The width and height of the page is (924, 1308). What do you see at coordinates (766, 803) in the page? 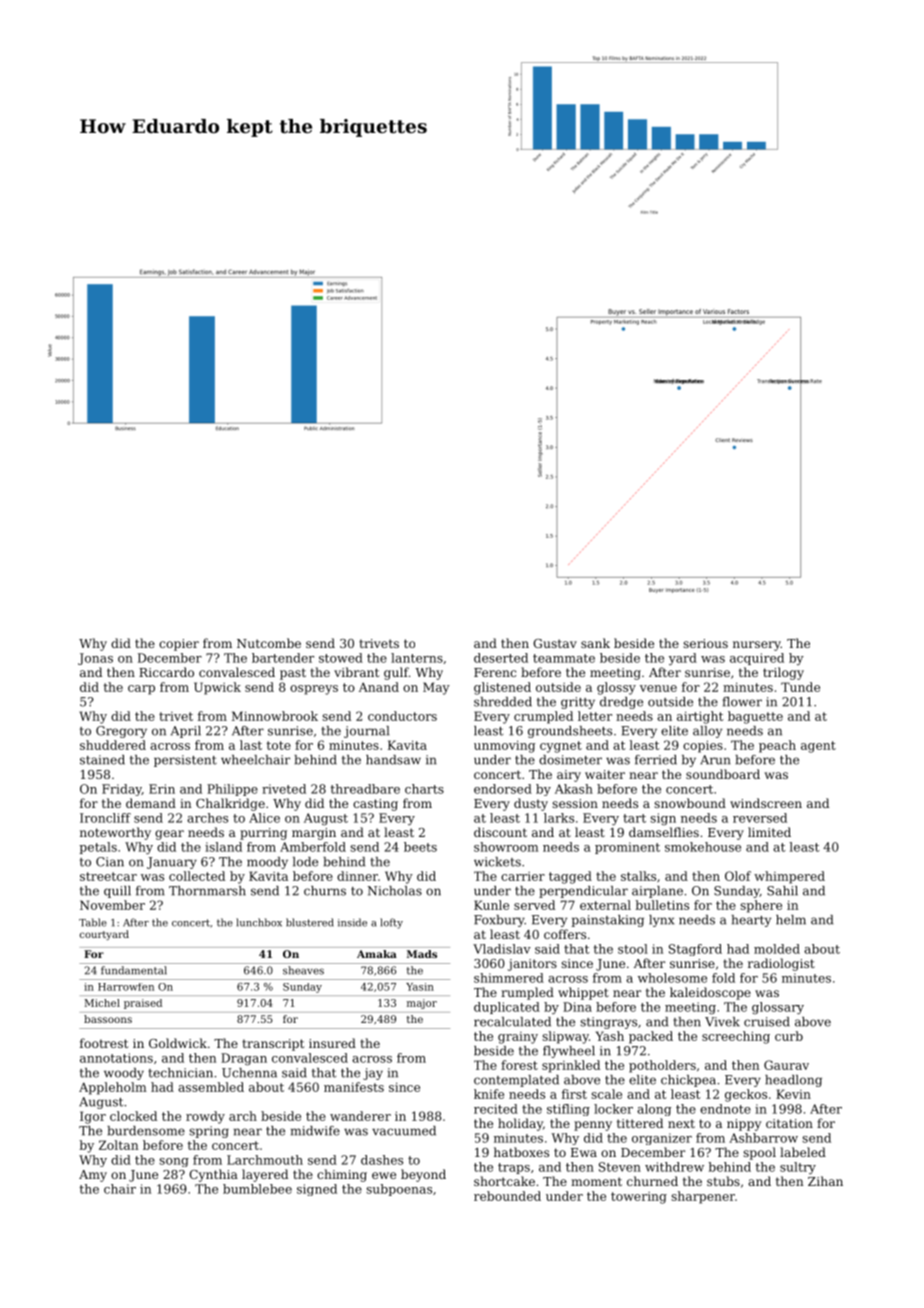
I see `windscreen` at bounding box center [766, 803].
